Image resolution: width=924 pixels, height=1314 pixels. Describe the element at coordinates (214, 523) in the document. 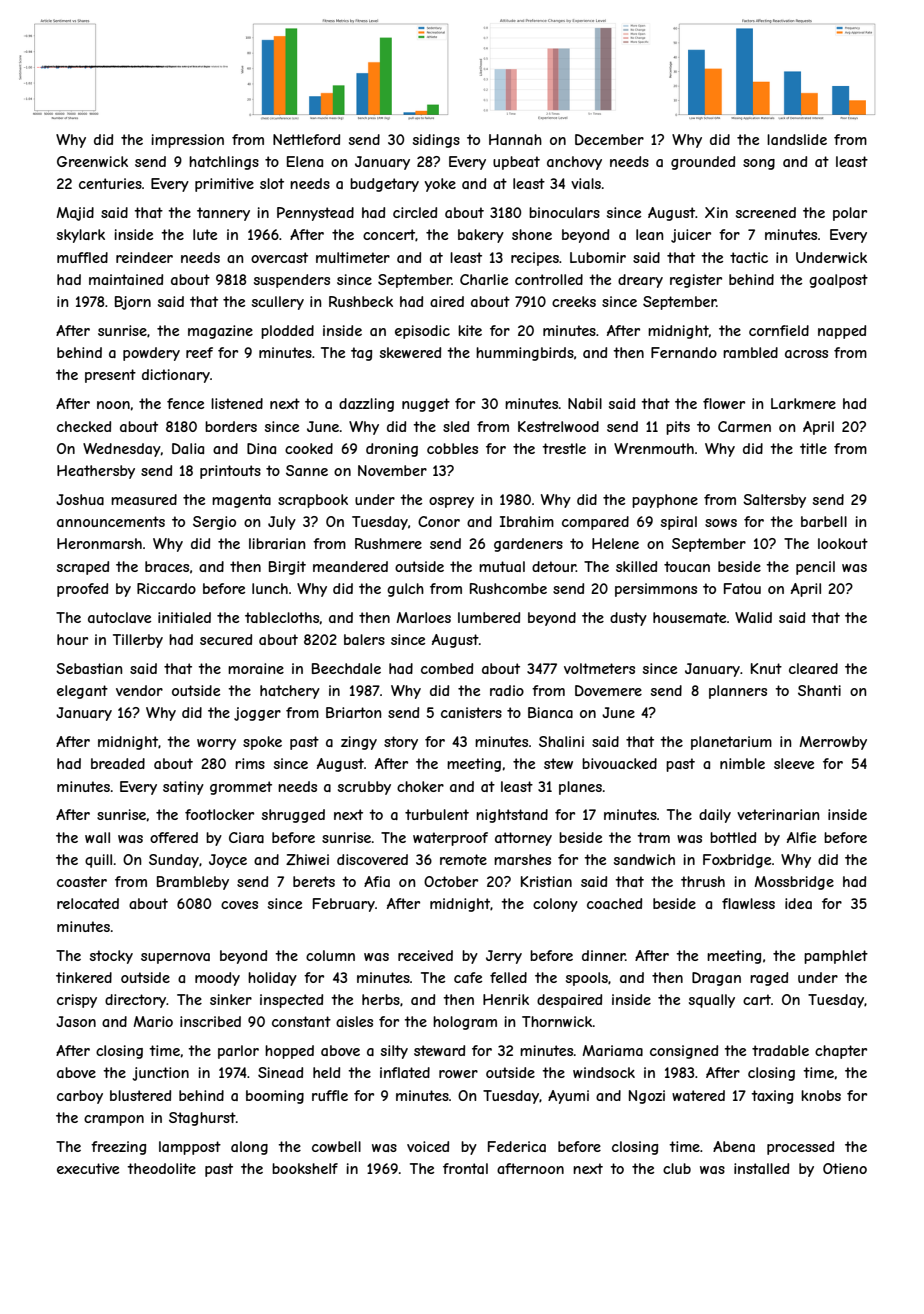

I see `Sergio` at that location.
